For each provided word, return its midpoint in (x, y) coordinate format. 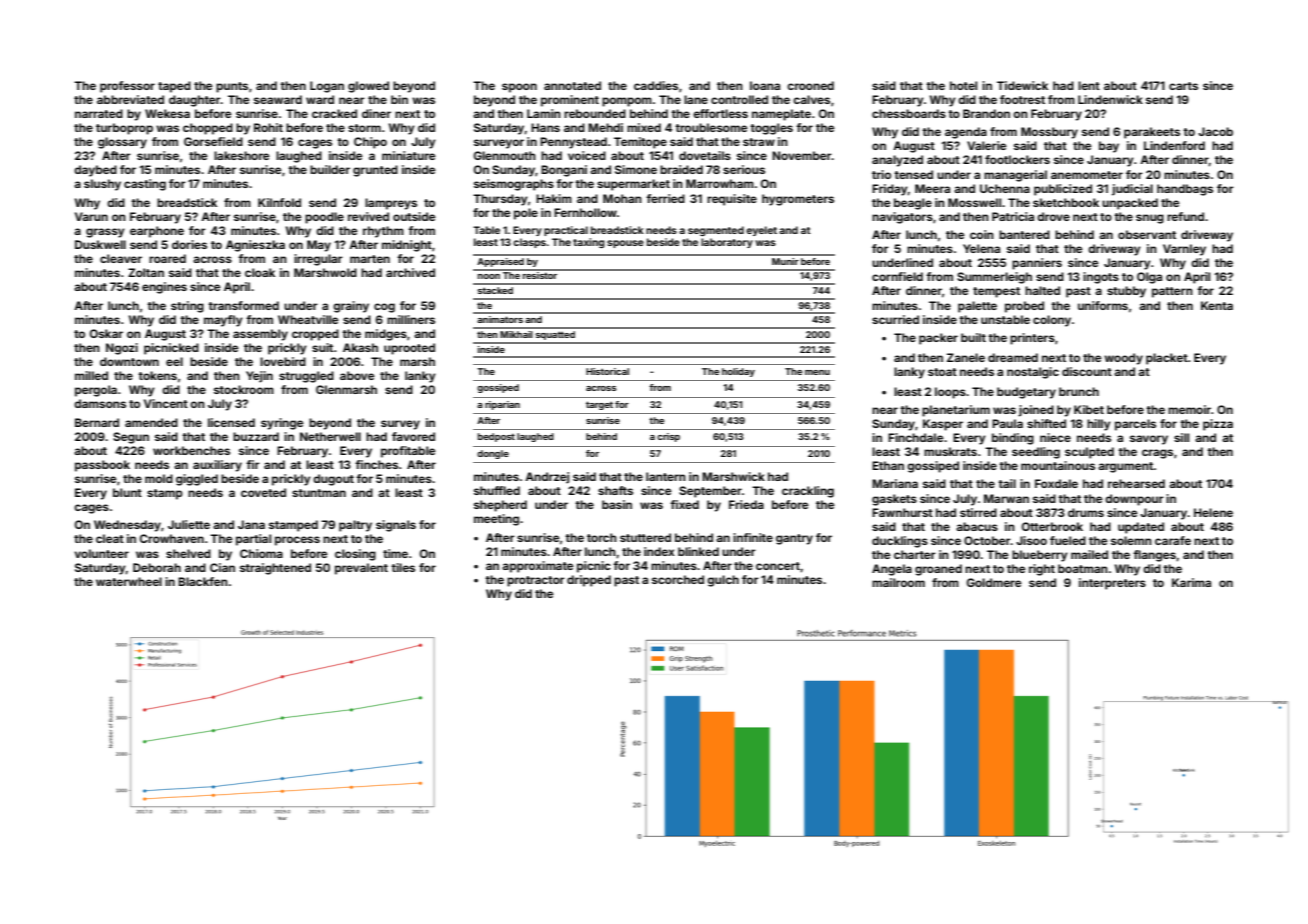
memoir (1189, 409)
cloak (260, 272)
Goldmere (994, 582)
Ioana (765, 85)
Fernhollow (585, 212)
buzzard (256, 436)
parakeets (1152, 133)
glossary (122, 143)
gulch (723, 581)
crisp (668, 437)
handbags (1185, 190)
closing (355, 555)
